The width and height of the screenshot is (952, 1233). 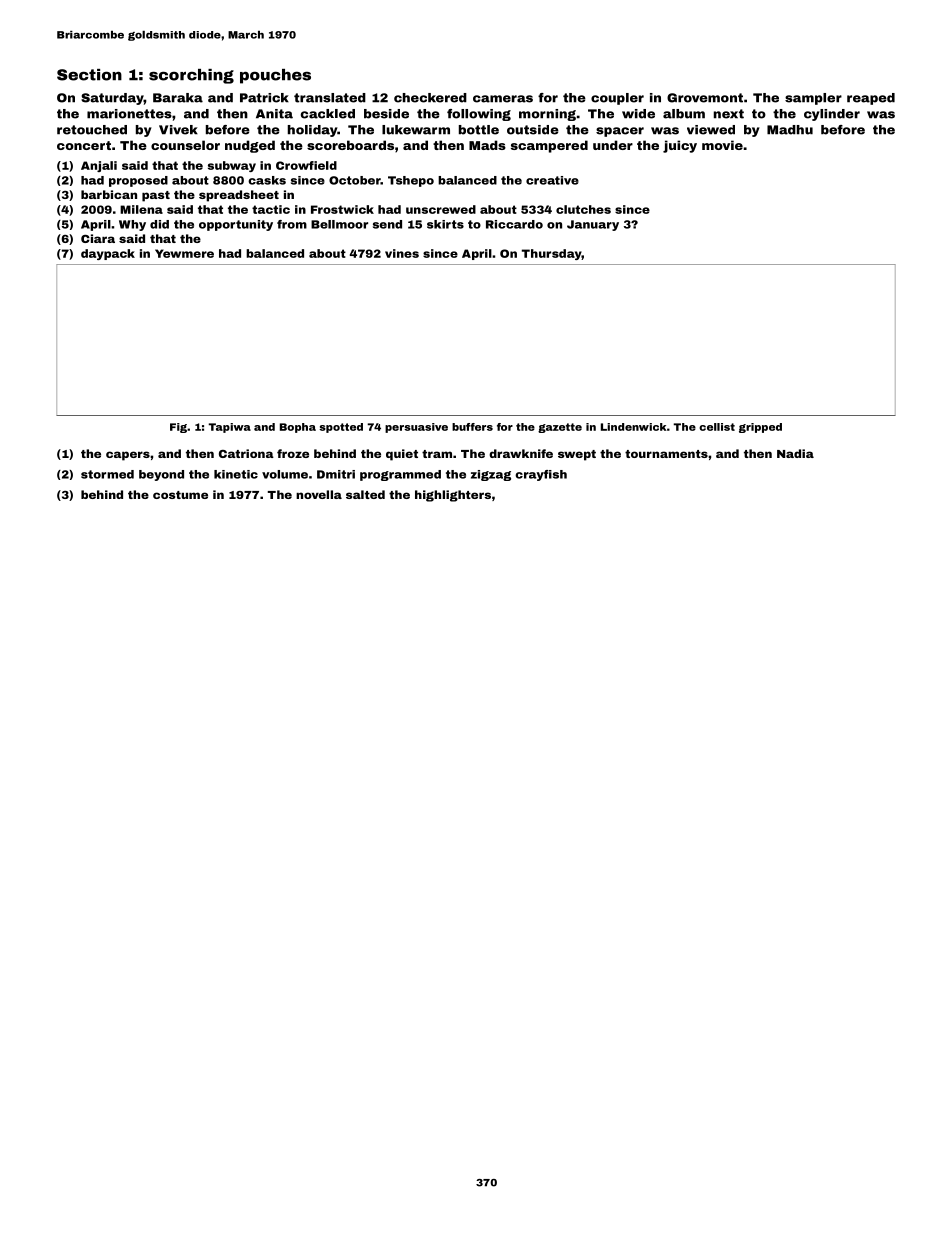 I want to click on stormed, so click(x=107, y=474).
